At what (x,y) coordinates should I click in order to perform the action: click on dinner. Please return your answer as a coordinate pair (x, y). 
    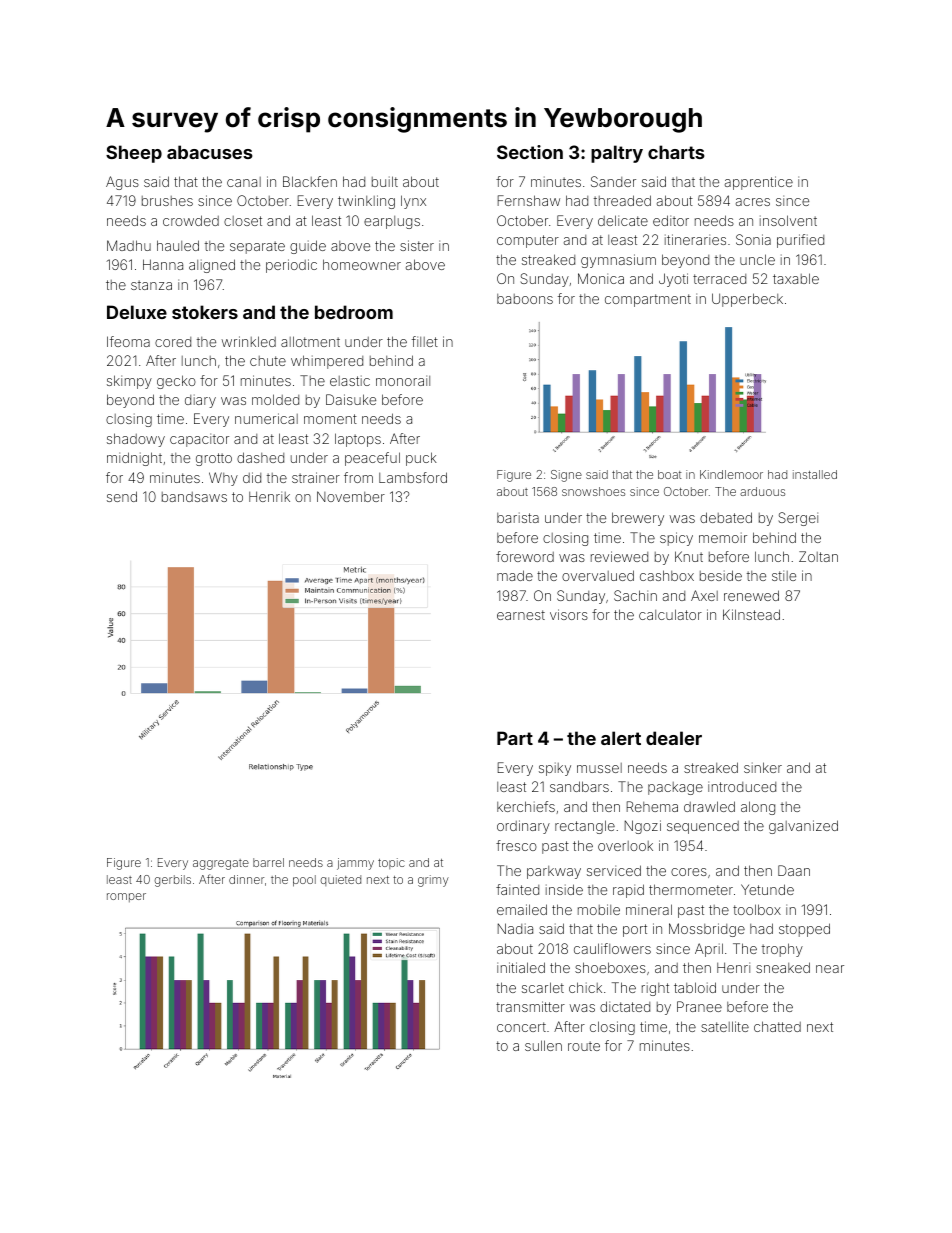
    Looking at the image, I should click on (246, 879).
